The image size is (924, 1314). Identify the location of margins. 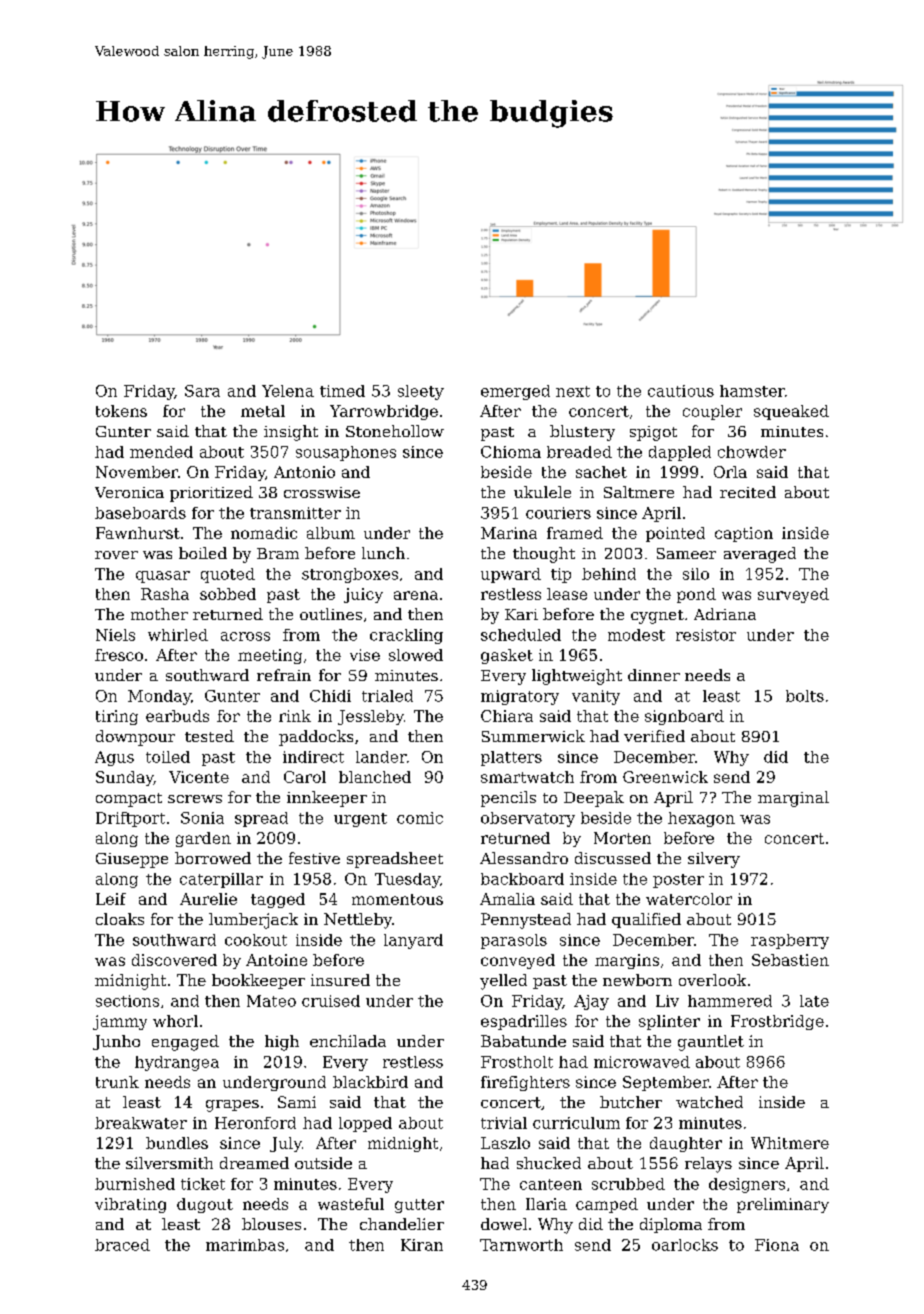
(627, 961).
